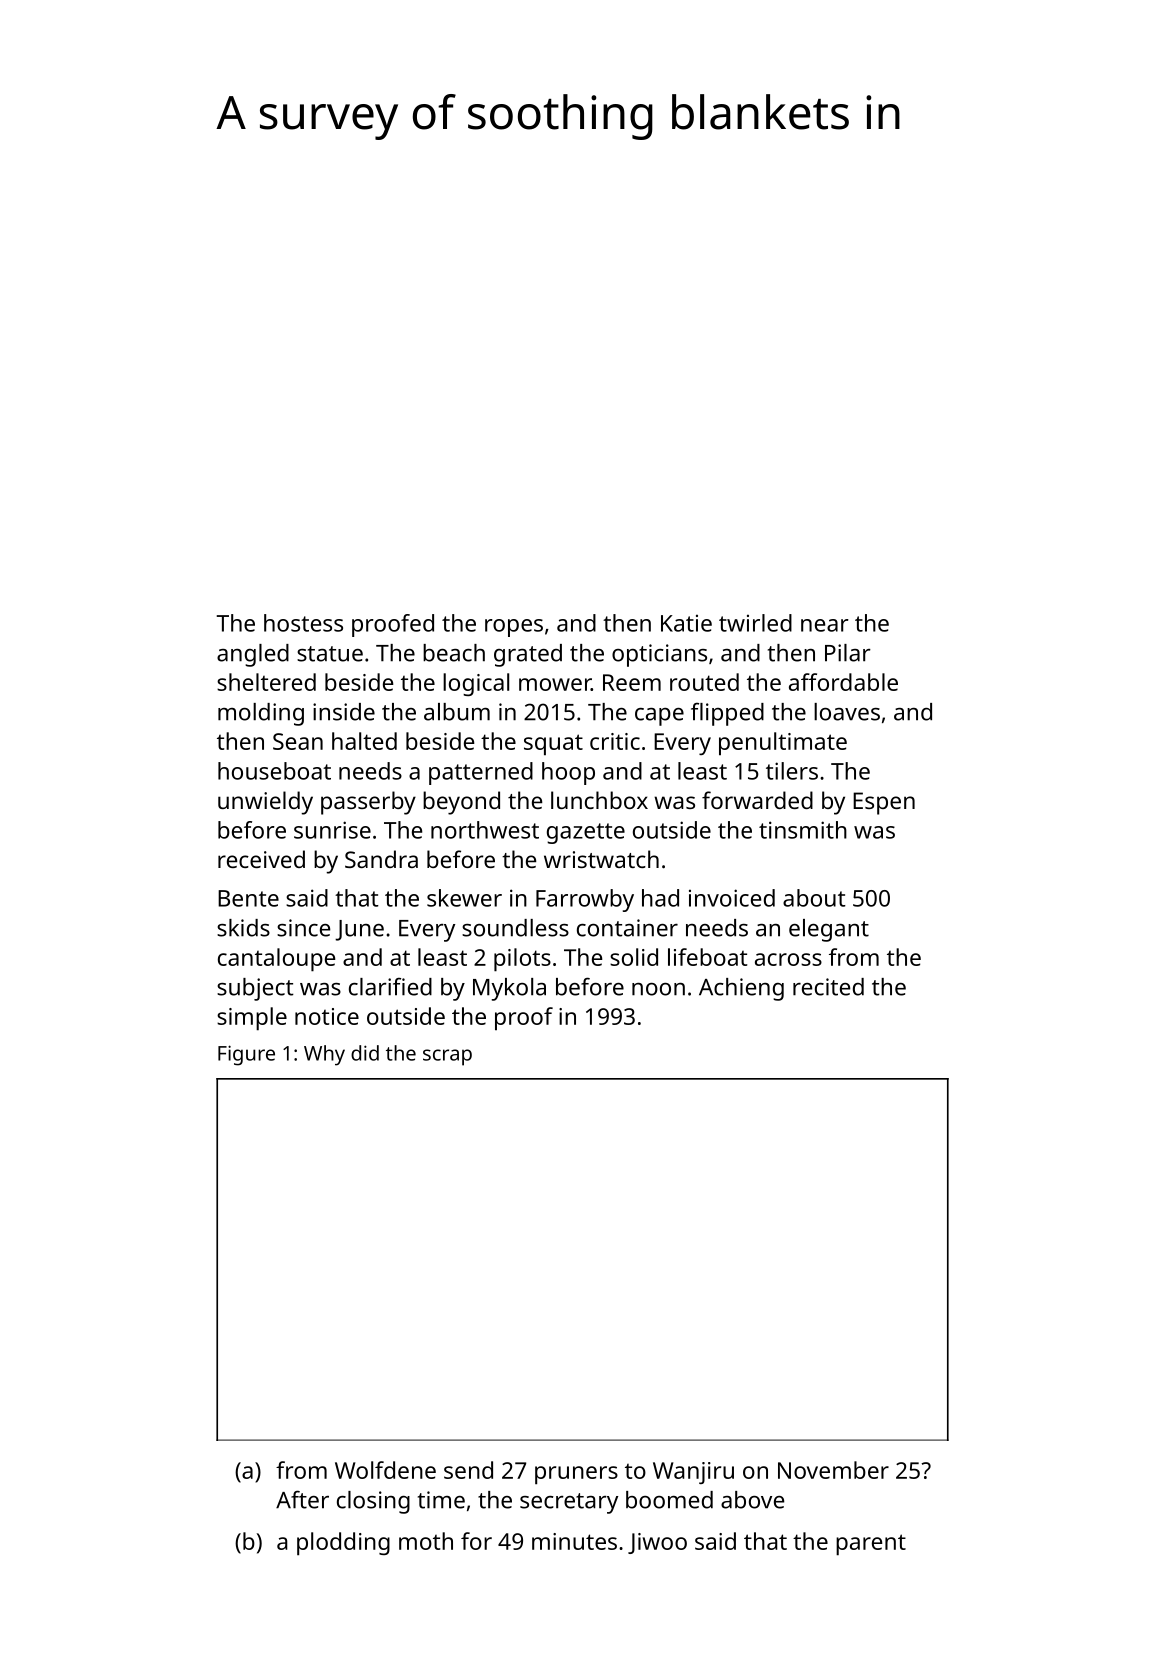  I want to click on critic, so click(615, 741).
